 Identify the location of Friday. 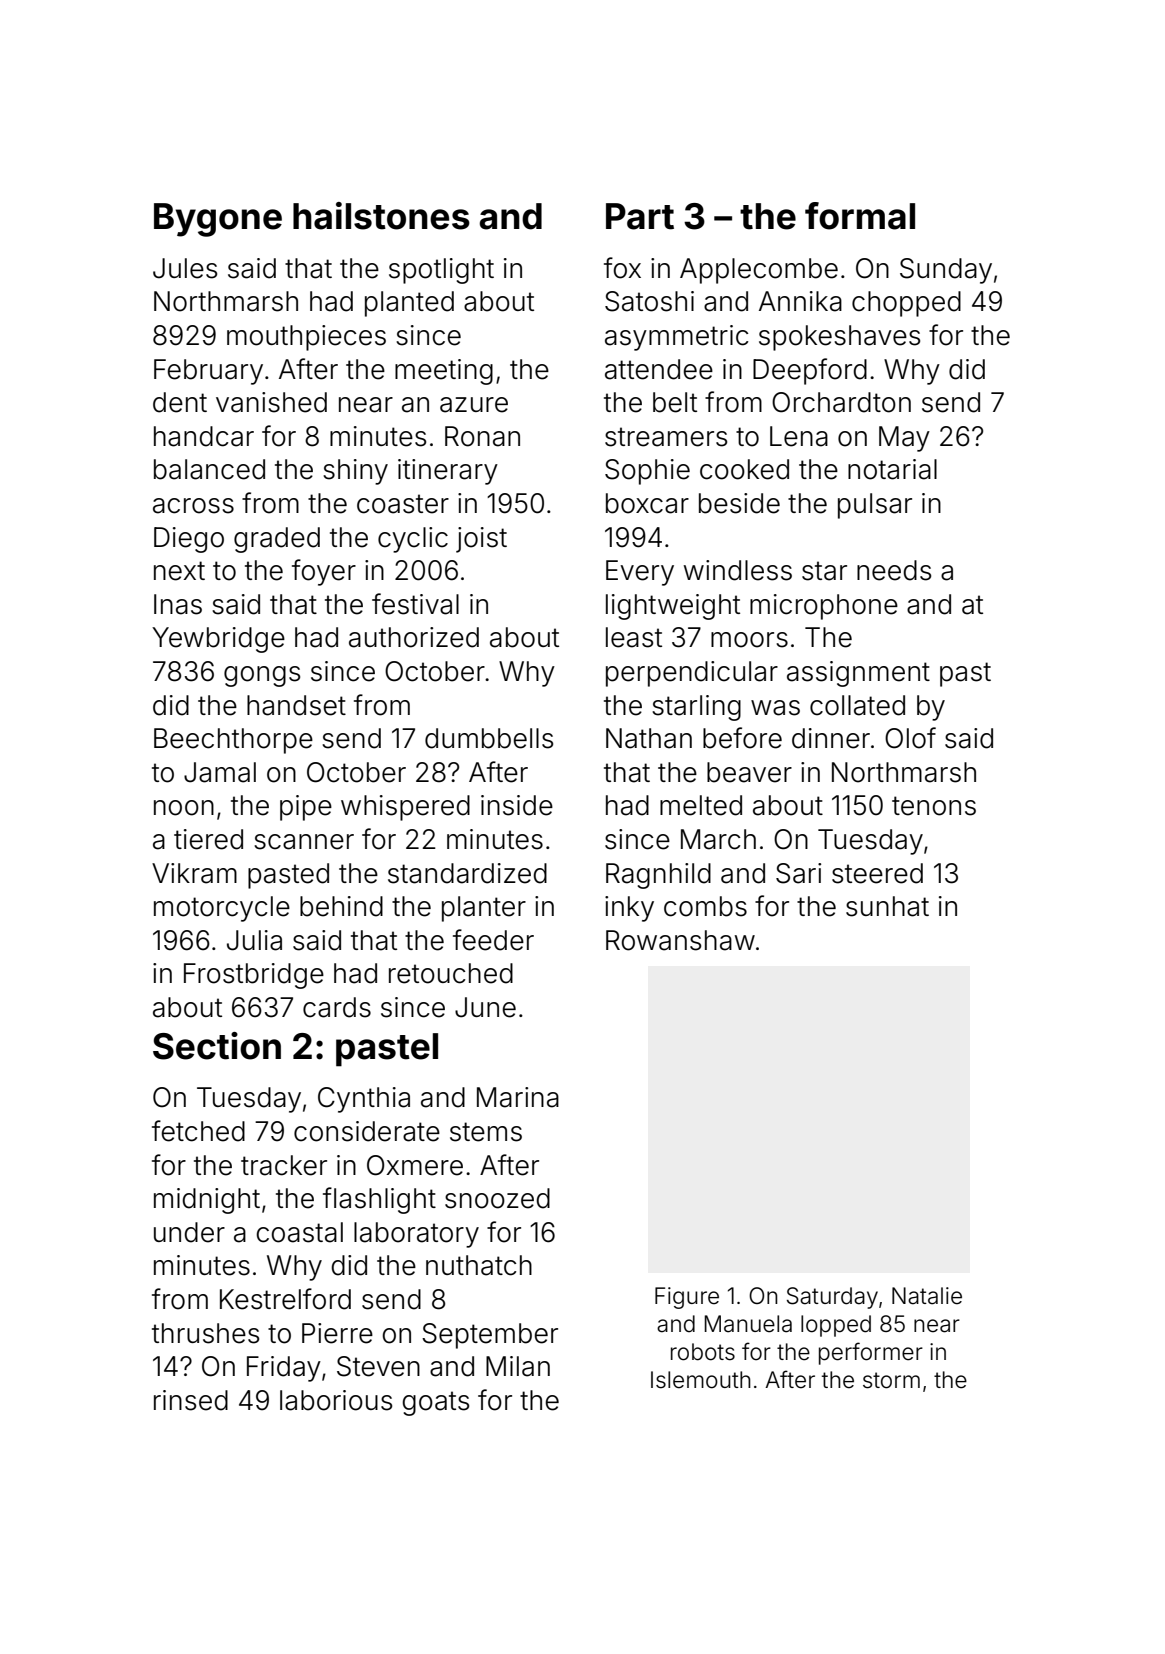
(284, 1369).
